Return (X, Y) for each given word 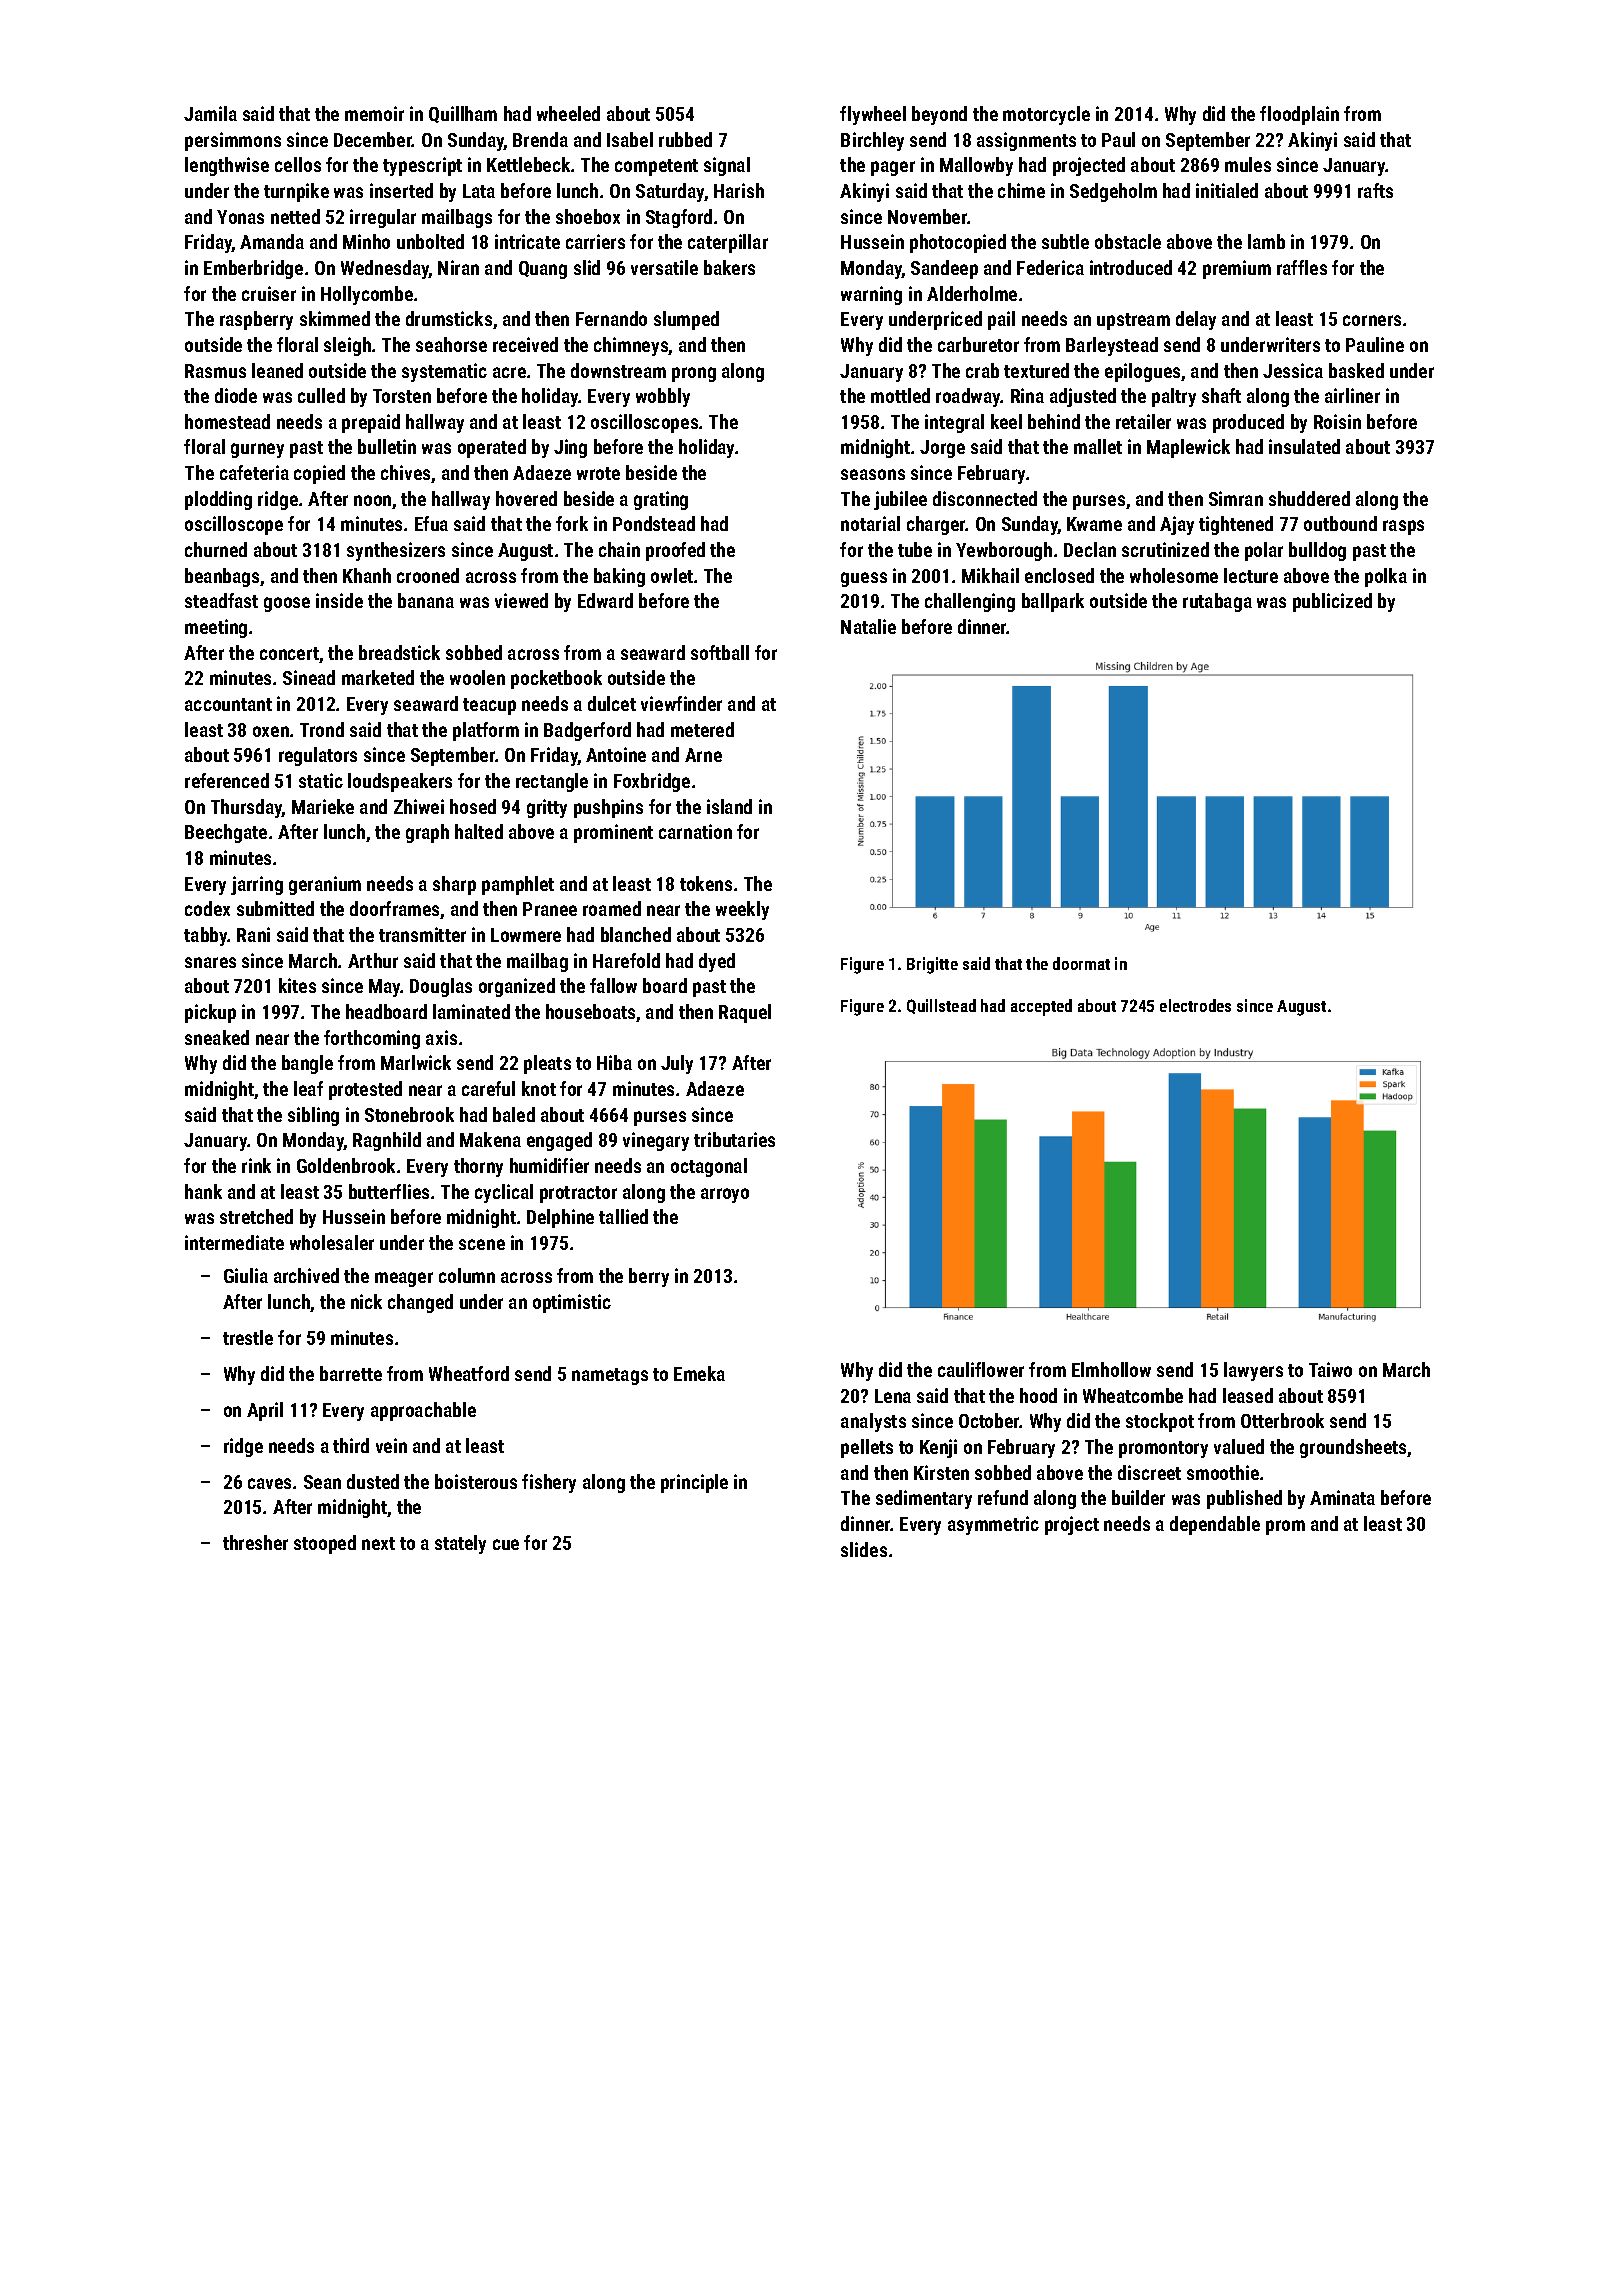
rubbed (685, 139)
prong (694, 374)
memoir (374, 113)
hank (203, 1191)
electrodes (1195, 1005)
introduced (1131, 267)
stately (460, 1544)
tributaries (734, 1139)
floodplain (1299, 115)
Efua (431, 523)
